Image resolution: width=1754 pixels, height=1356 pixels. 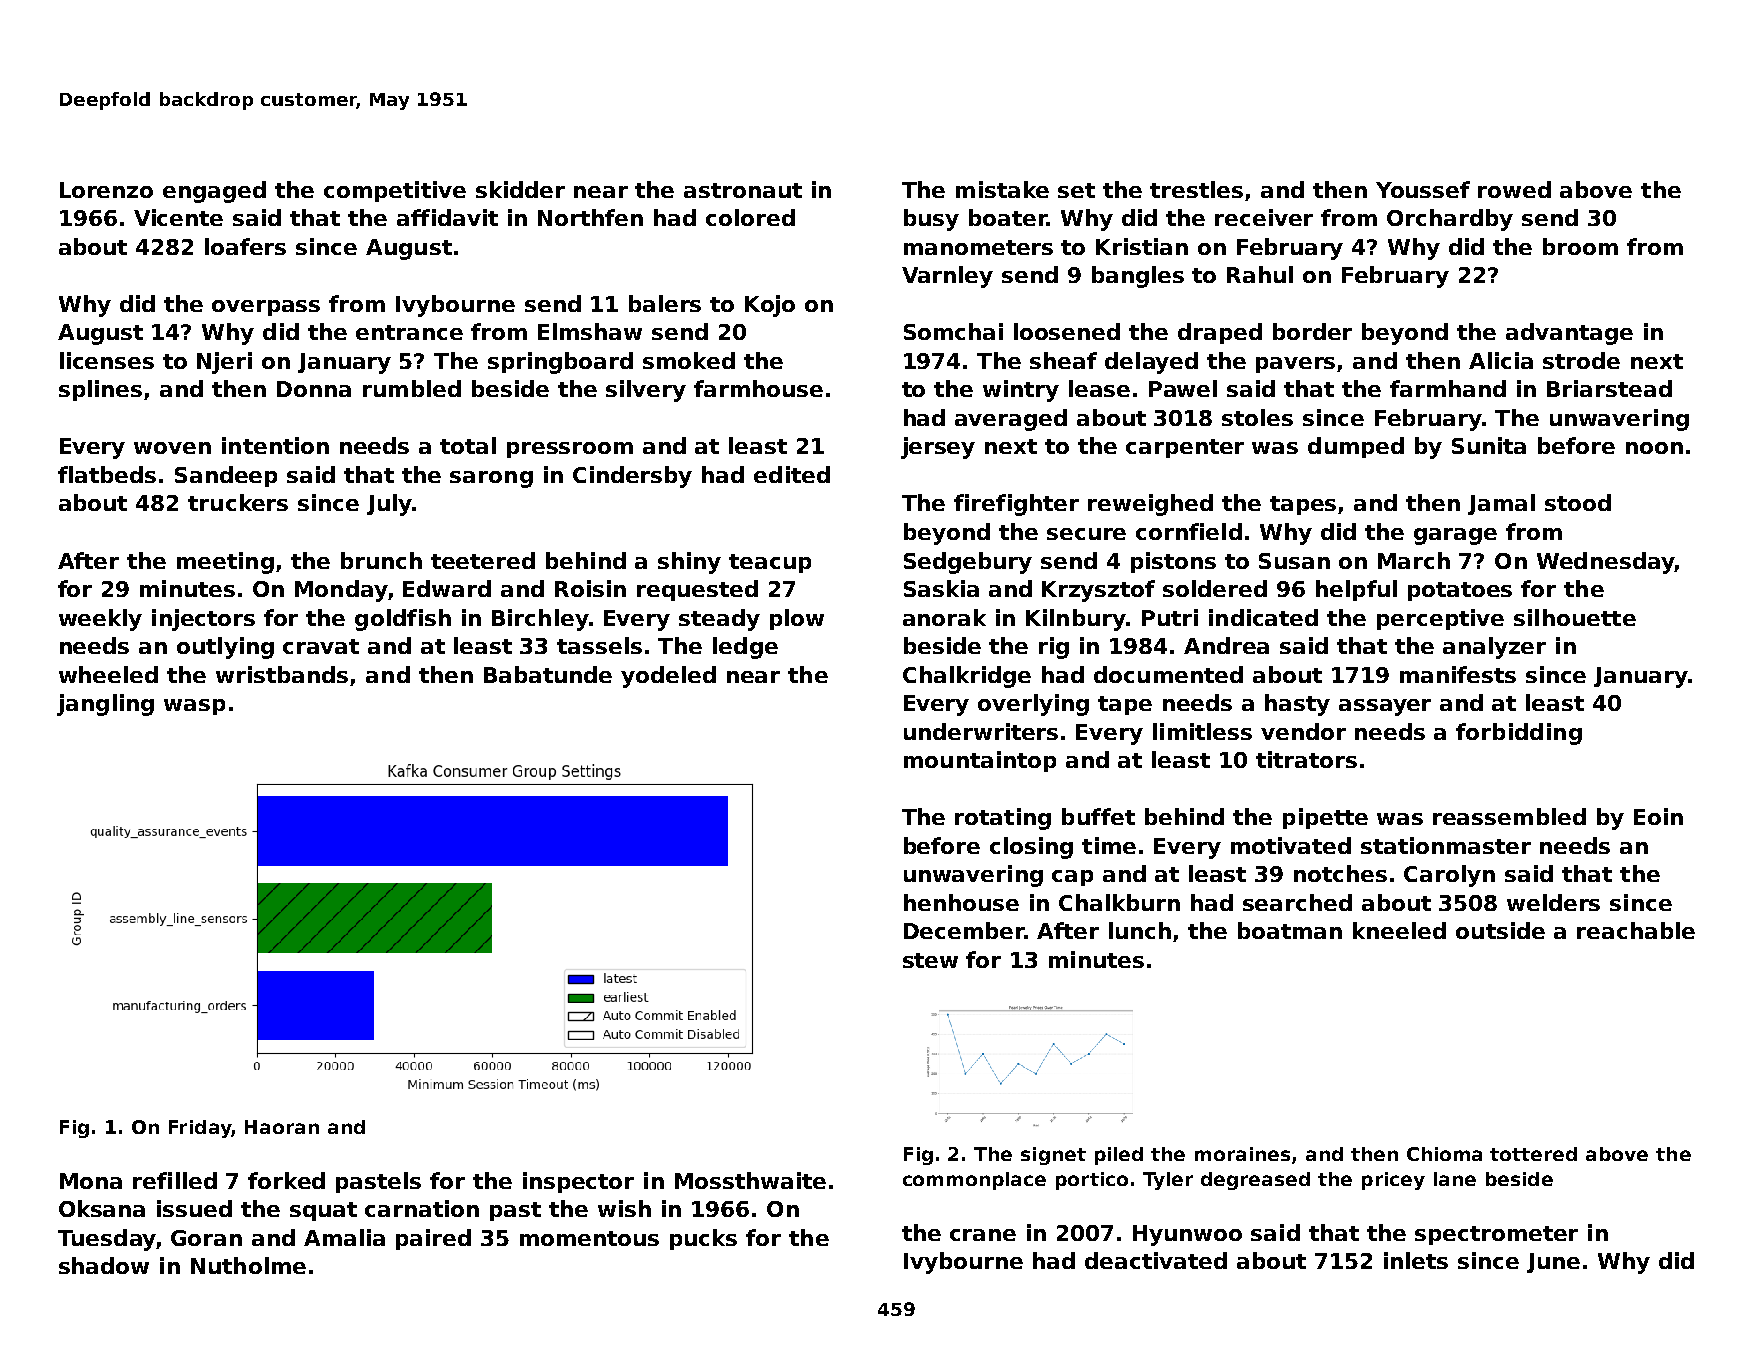 What do you see at coordinates (743, 190) in the document?
I see `astronaut` at bounding box center [743, 190].
